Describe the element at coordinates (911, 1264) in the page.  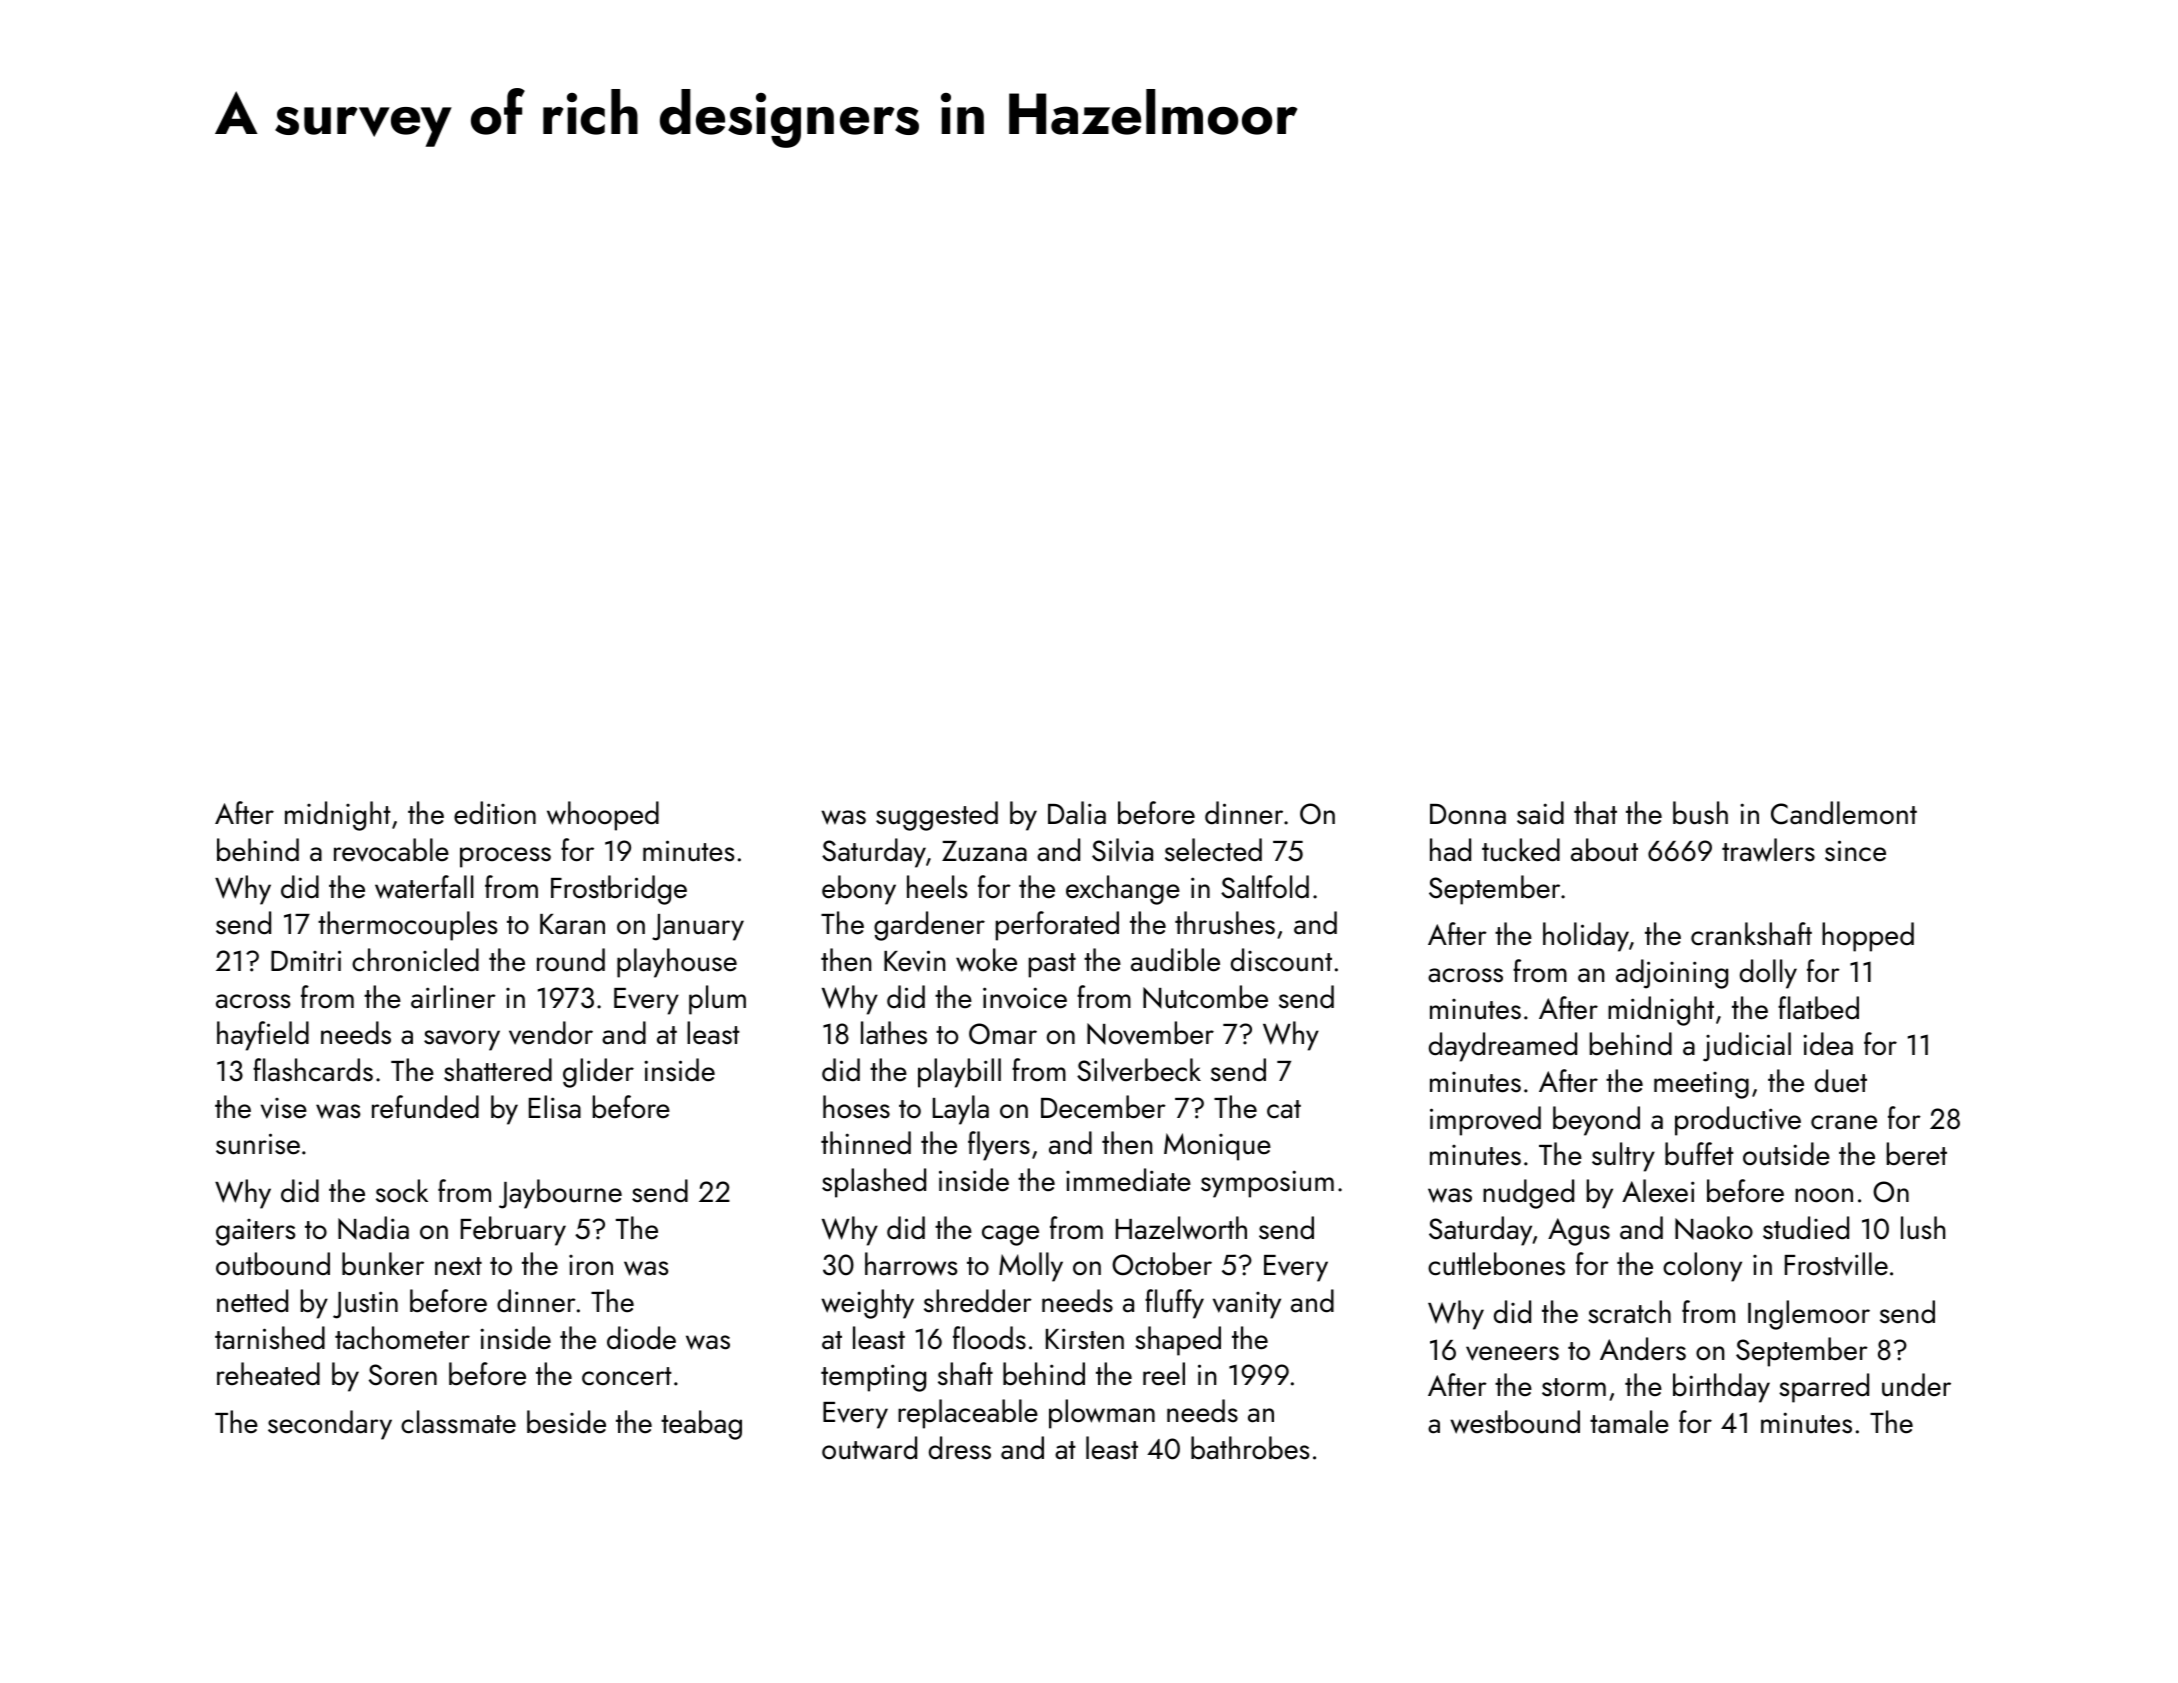
I see `harrows` at that location.
